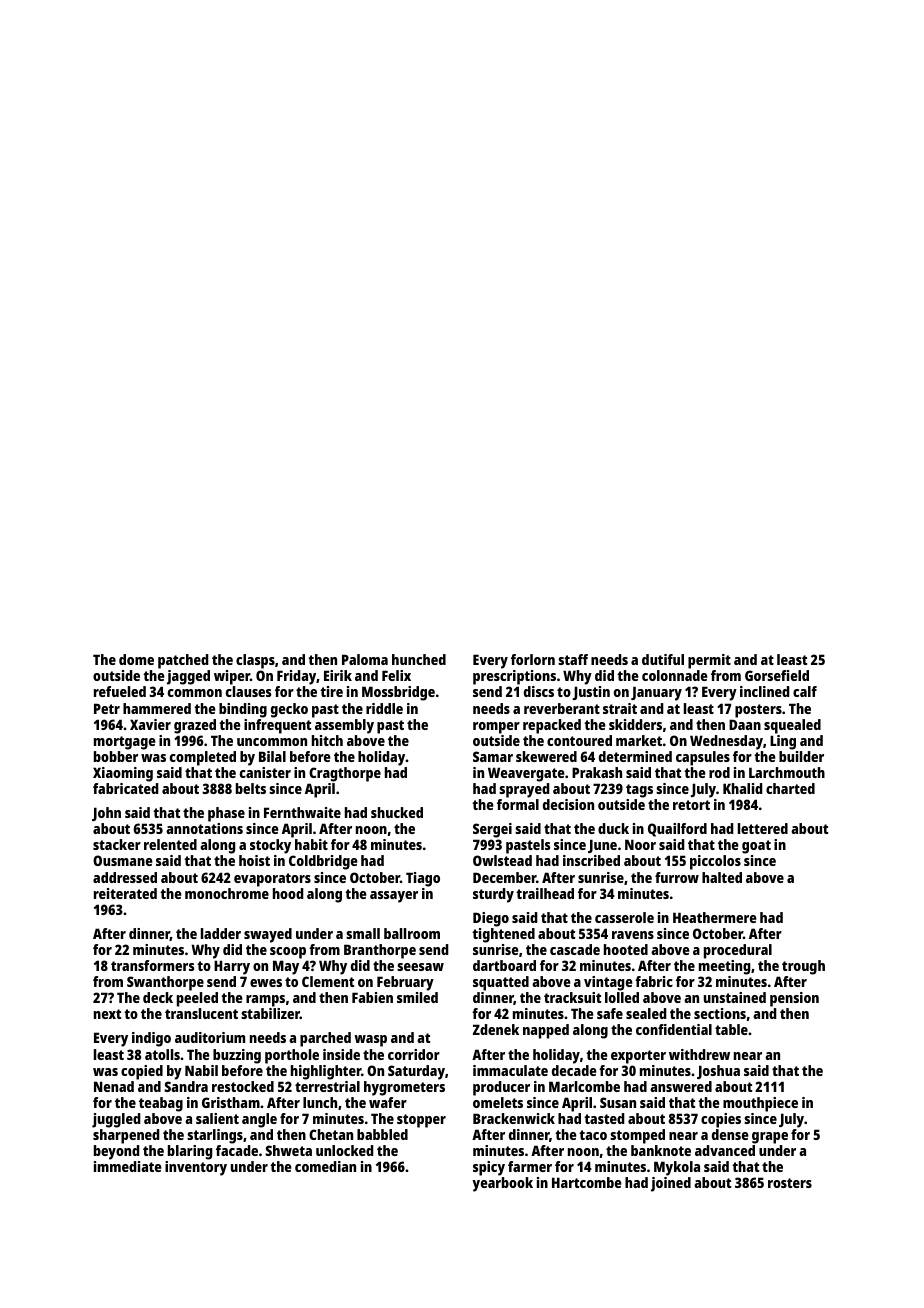  Describe the element at coordinates (157, 708) in the page. I see `hammered` at that location.
